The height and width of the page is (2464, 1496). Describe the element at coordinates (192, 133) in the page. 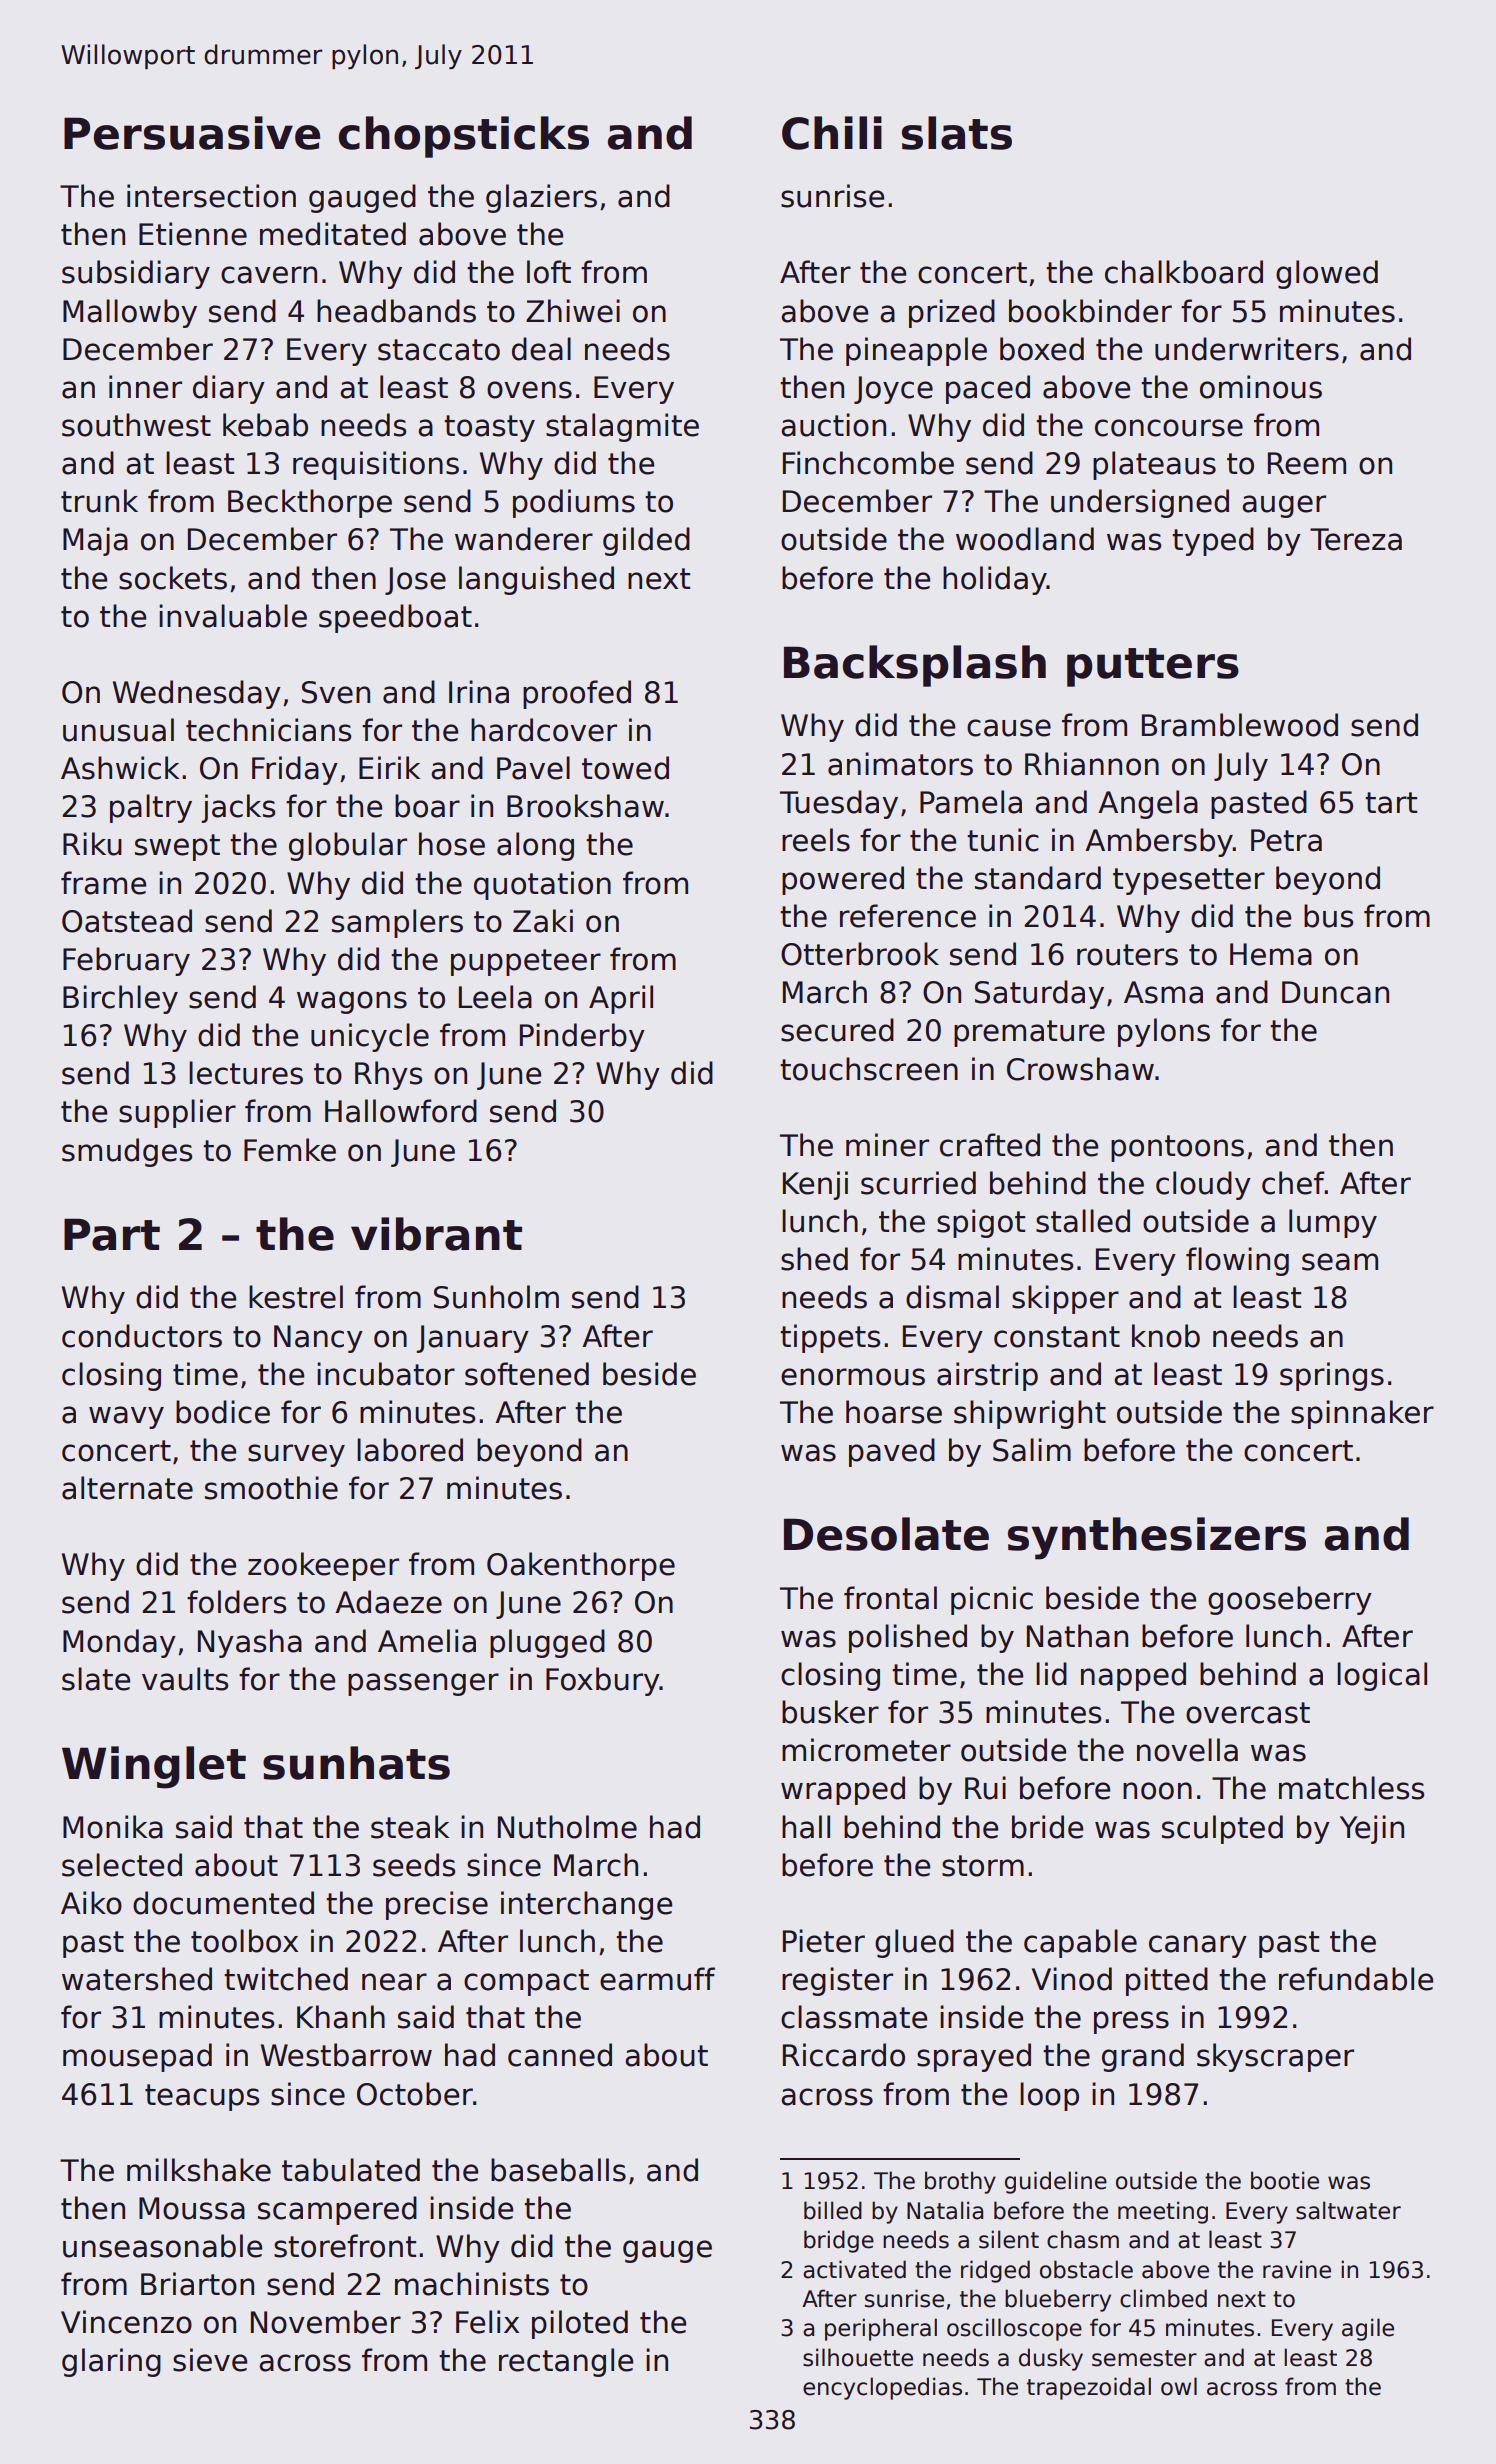

I see `Persuasive` at that location.
